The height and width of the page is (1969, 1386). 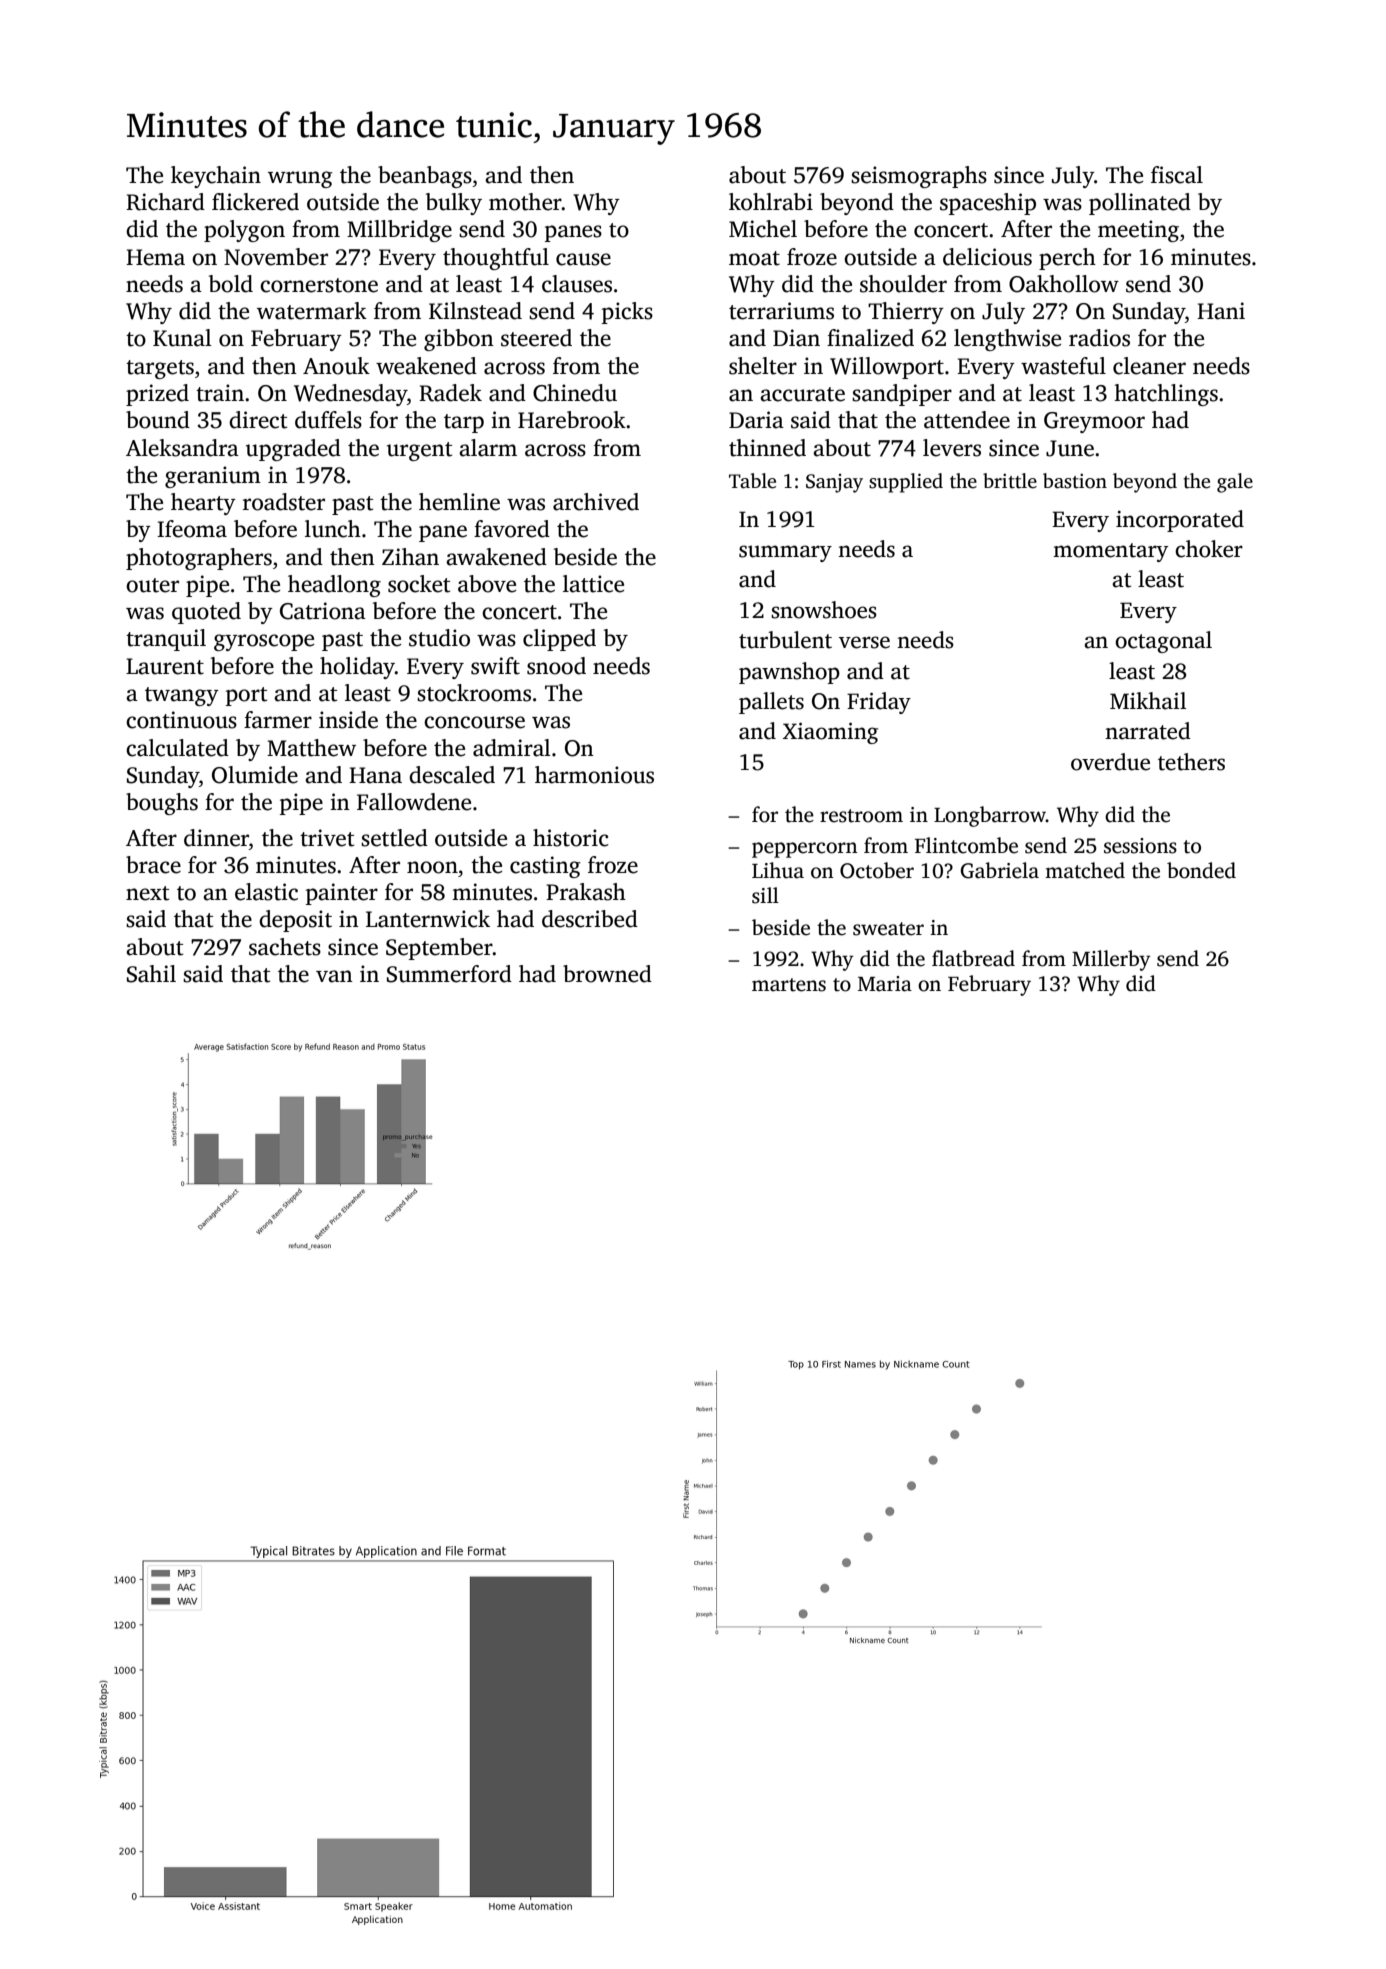 I want to click on tethers, so click(x=1191, y=762).
